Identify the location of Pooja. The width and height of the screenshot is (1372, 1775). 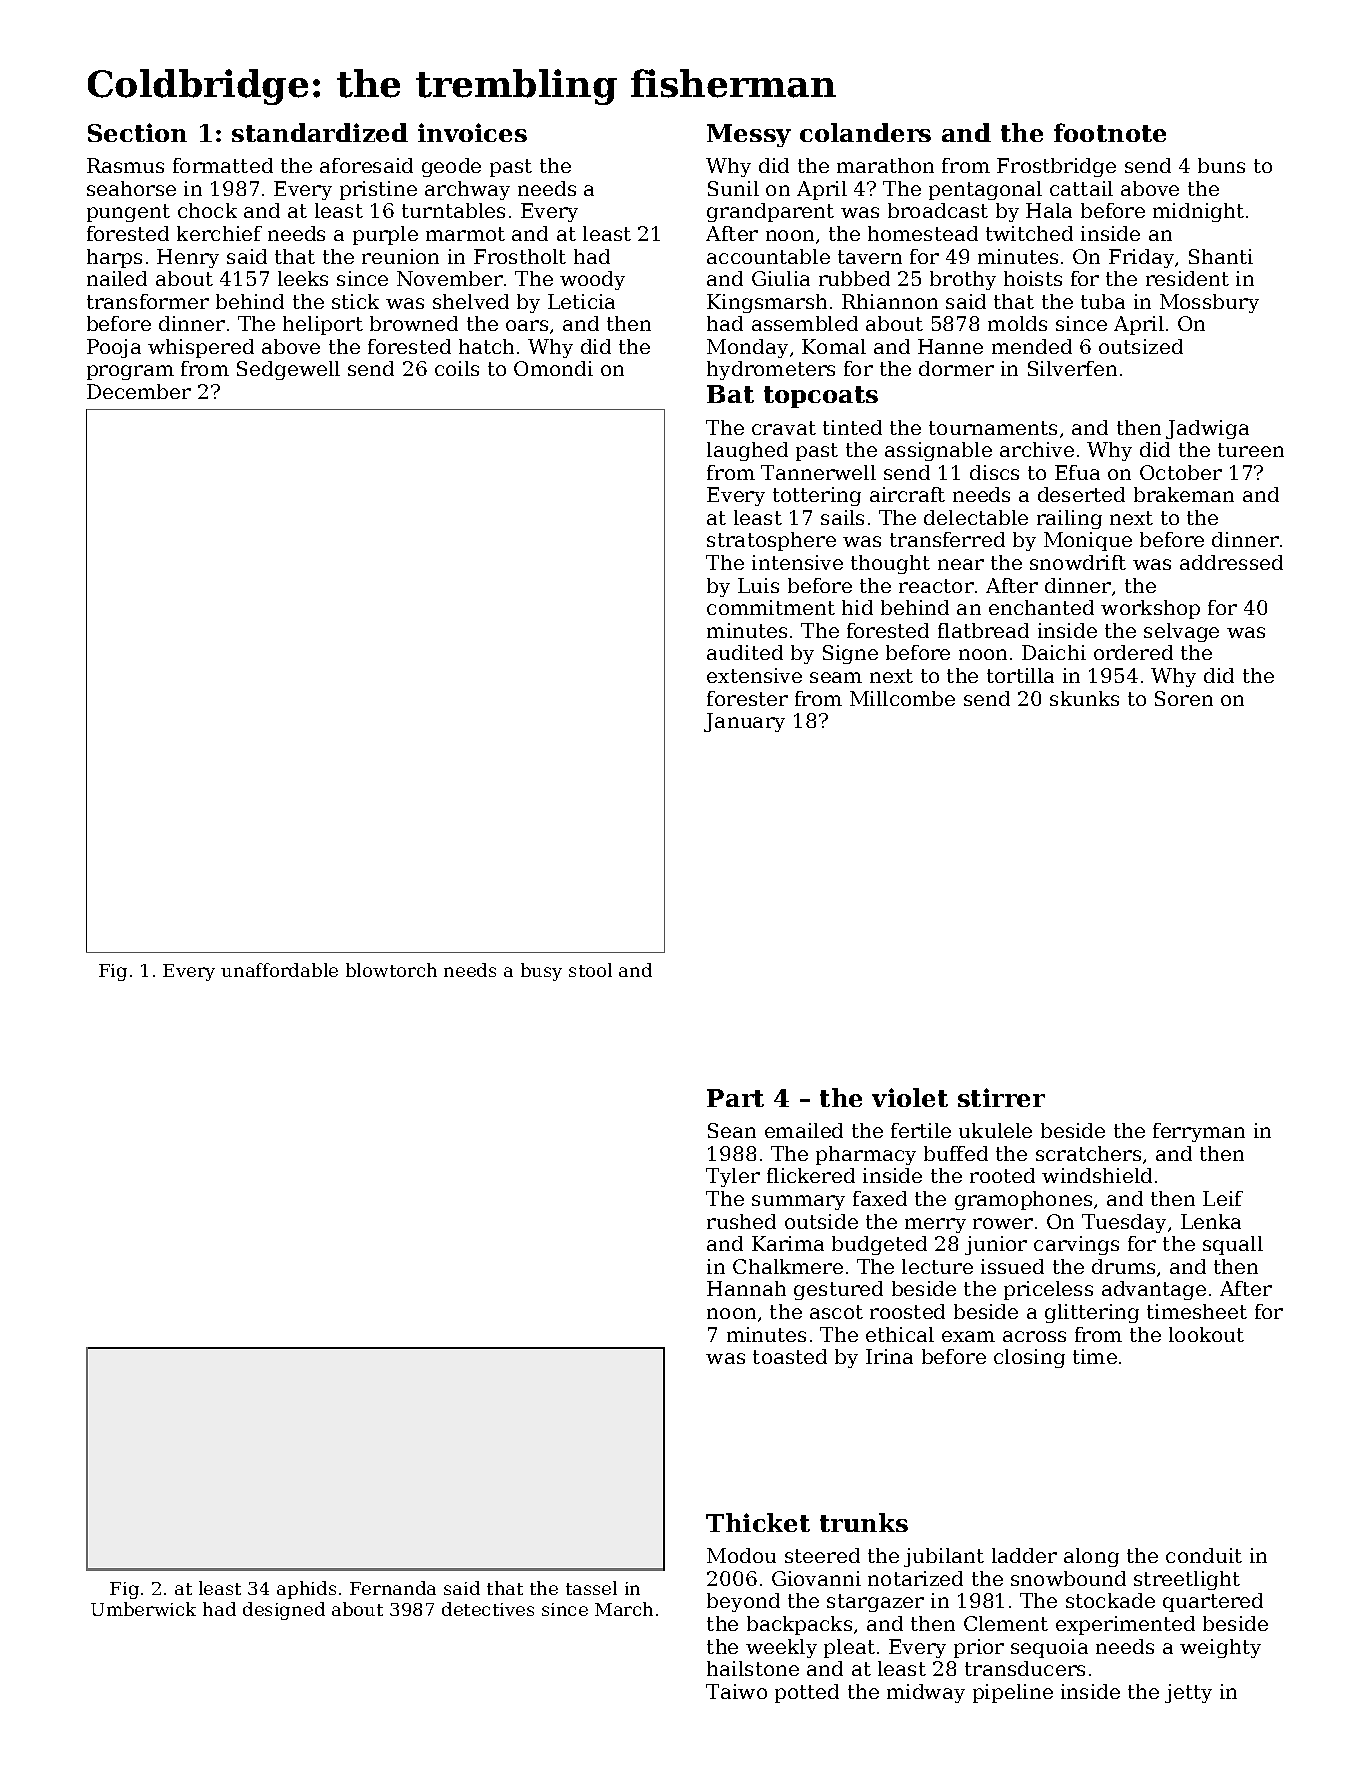
(114, 348).
